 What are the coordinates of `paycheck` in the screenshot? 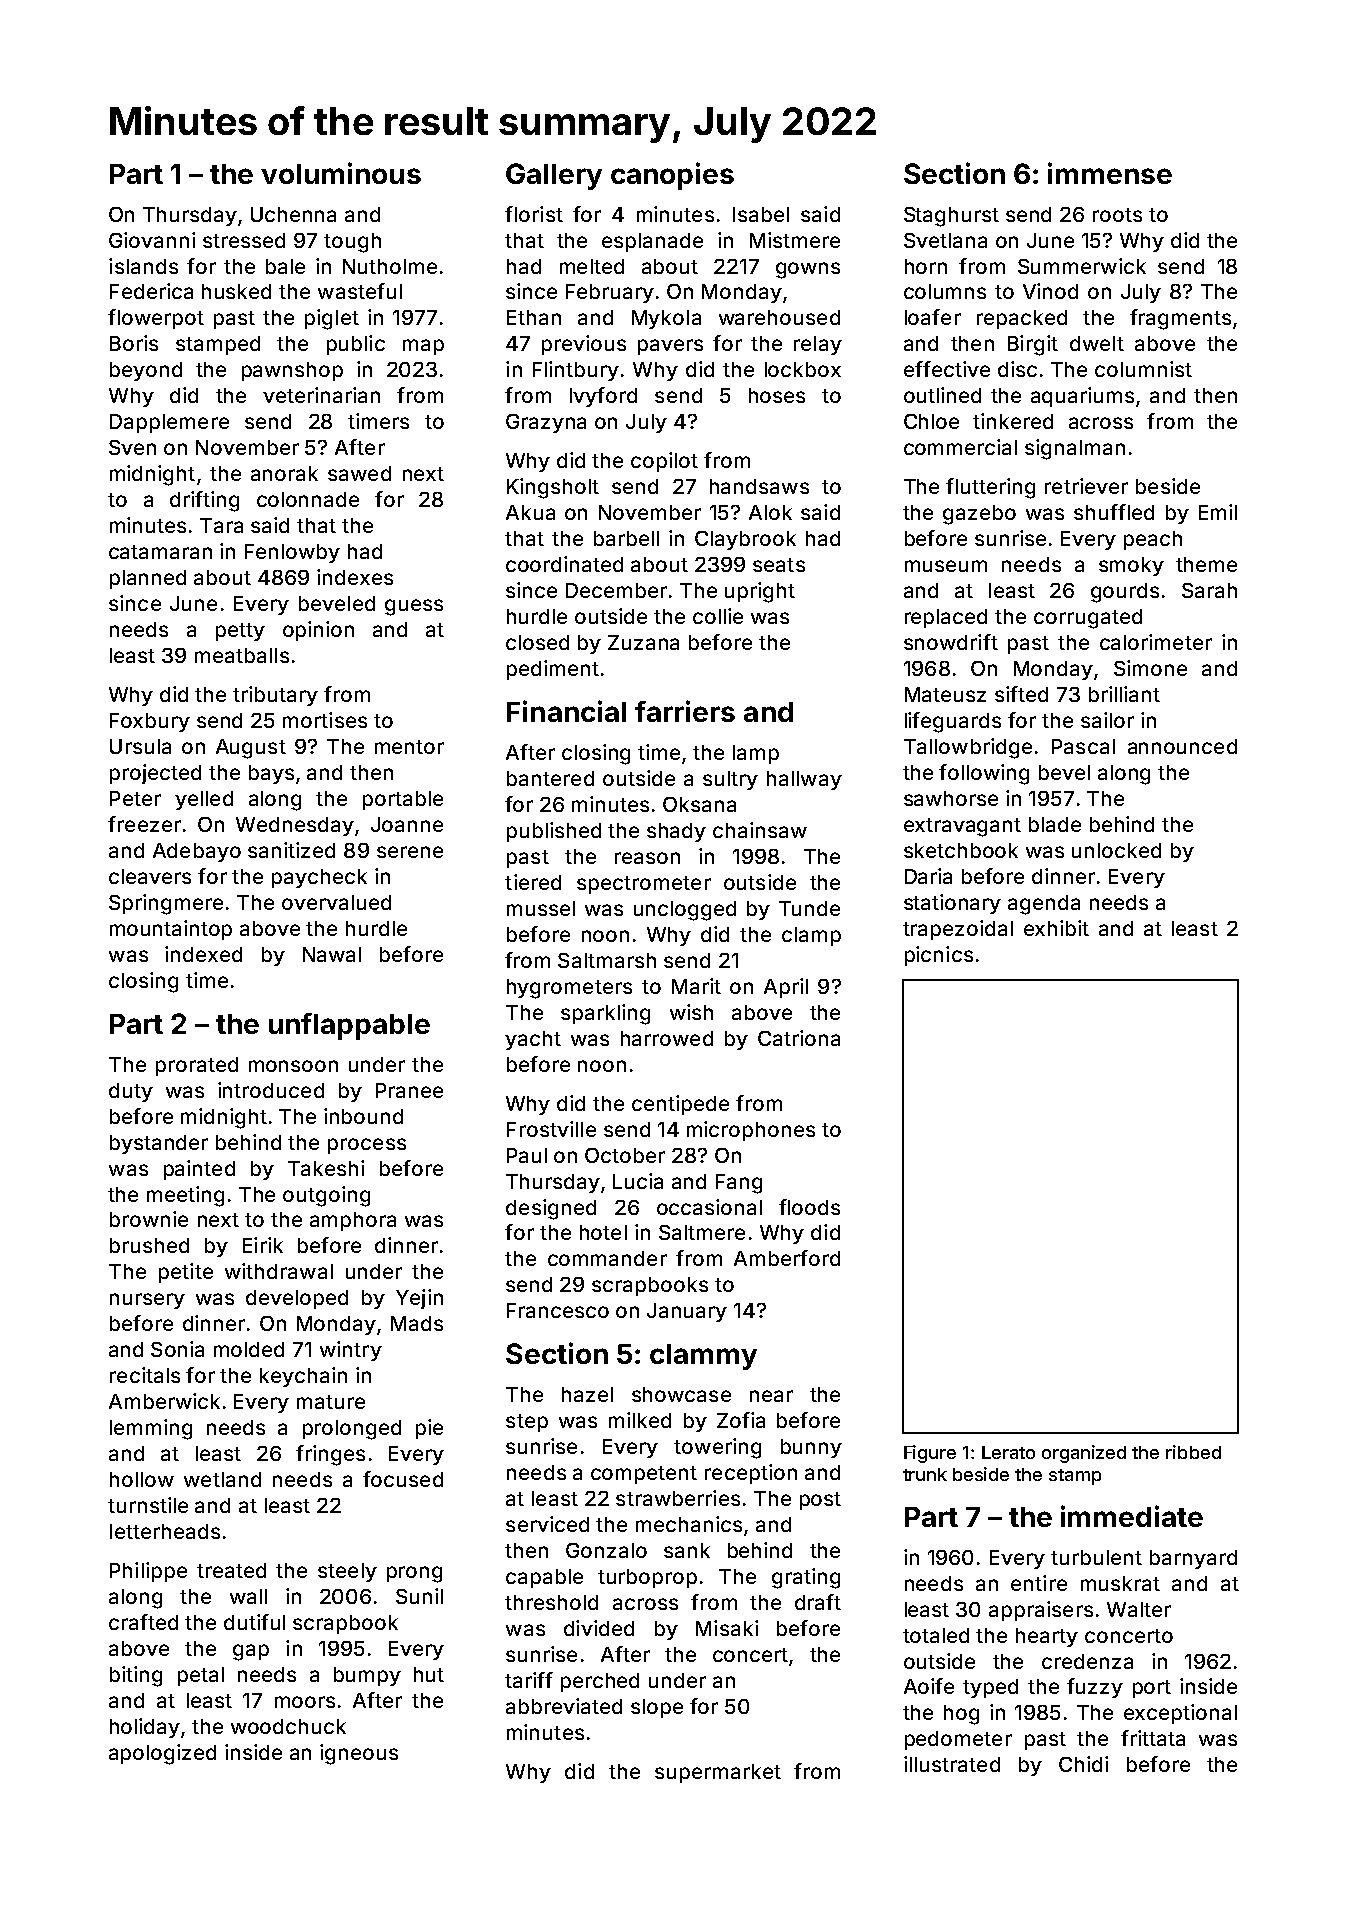 It's located at (319, 878).
